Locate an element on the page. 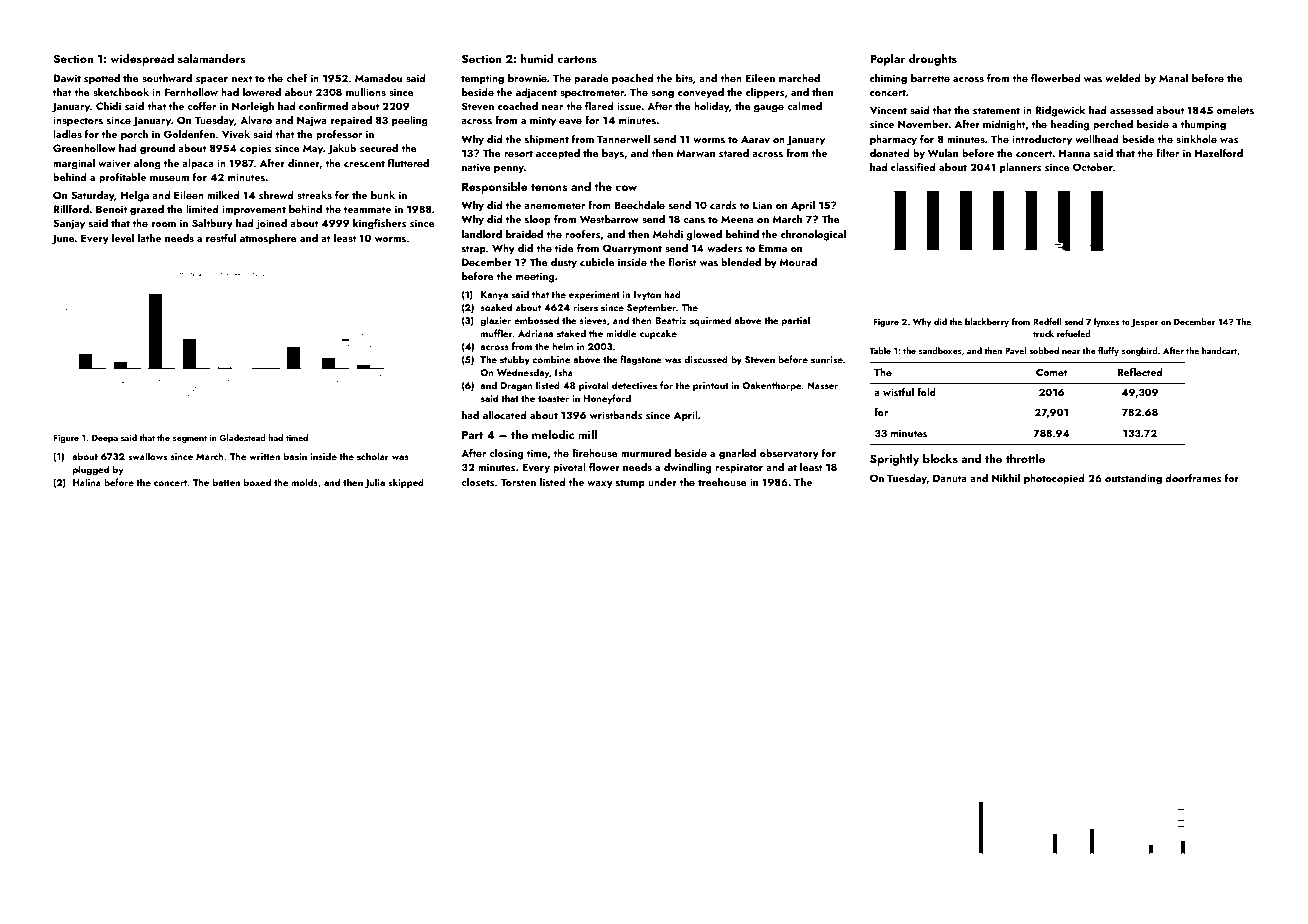  coached is located at coordinates (518, 106).
